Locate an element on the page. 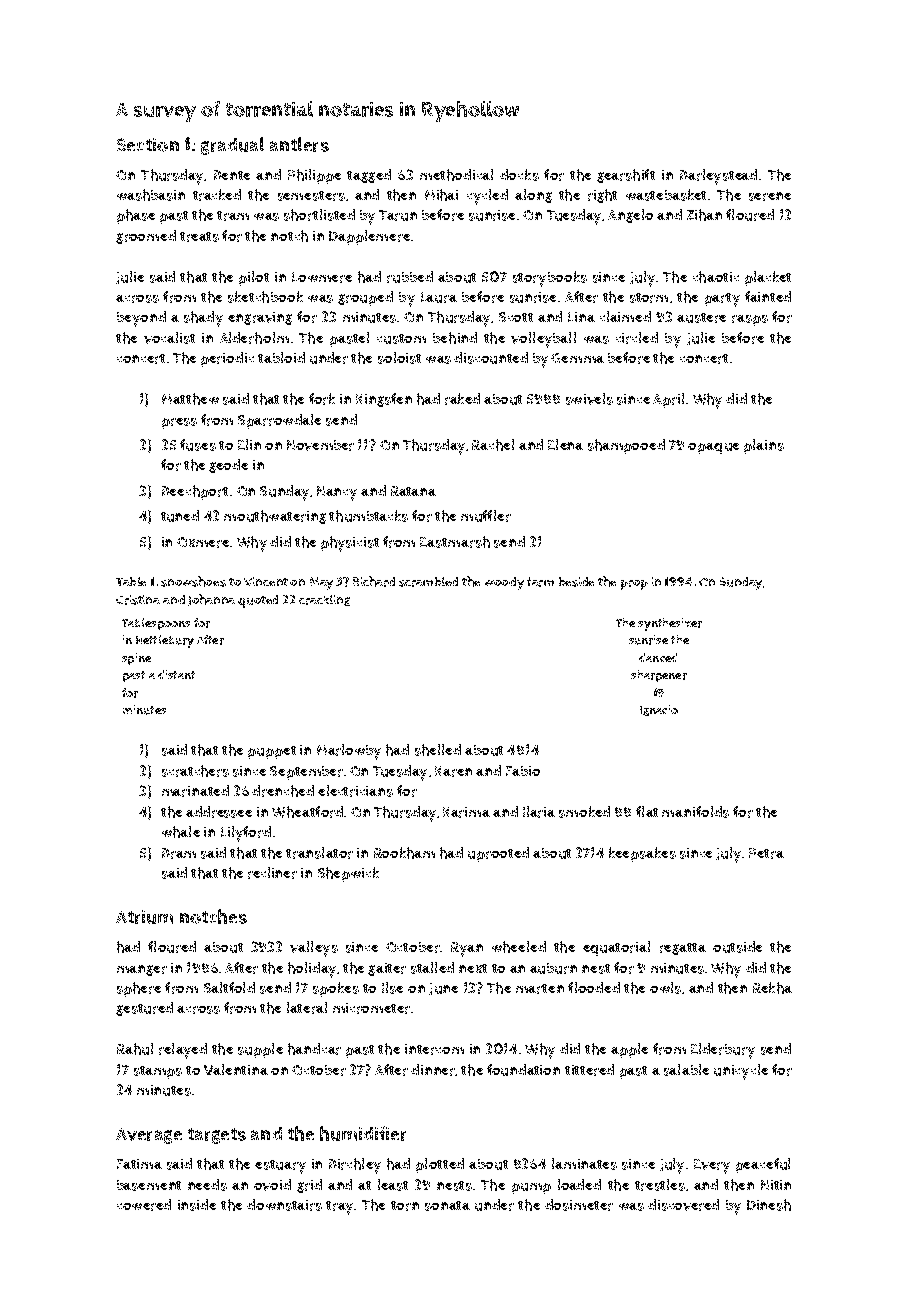 Image resolution: width=908 pixels, height=1316 pixels. Barleystead is located at coordinates (718, 177).
